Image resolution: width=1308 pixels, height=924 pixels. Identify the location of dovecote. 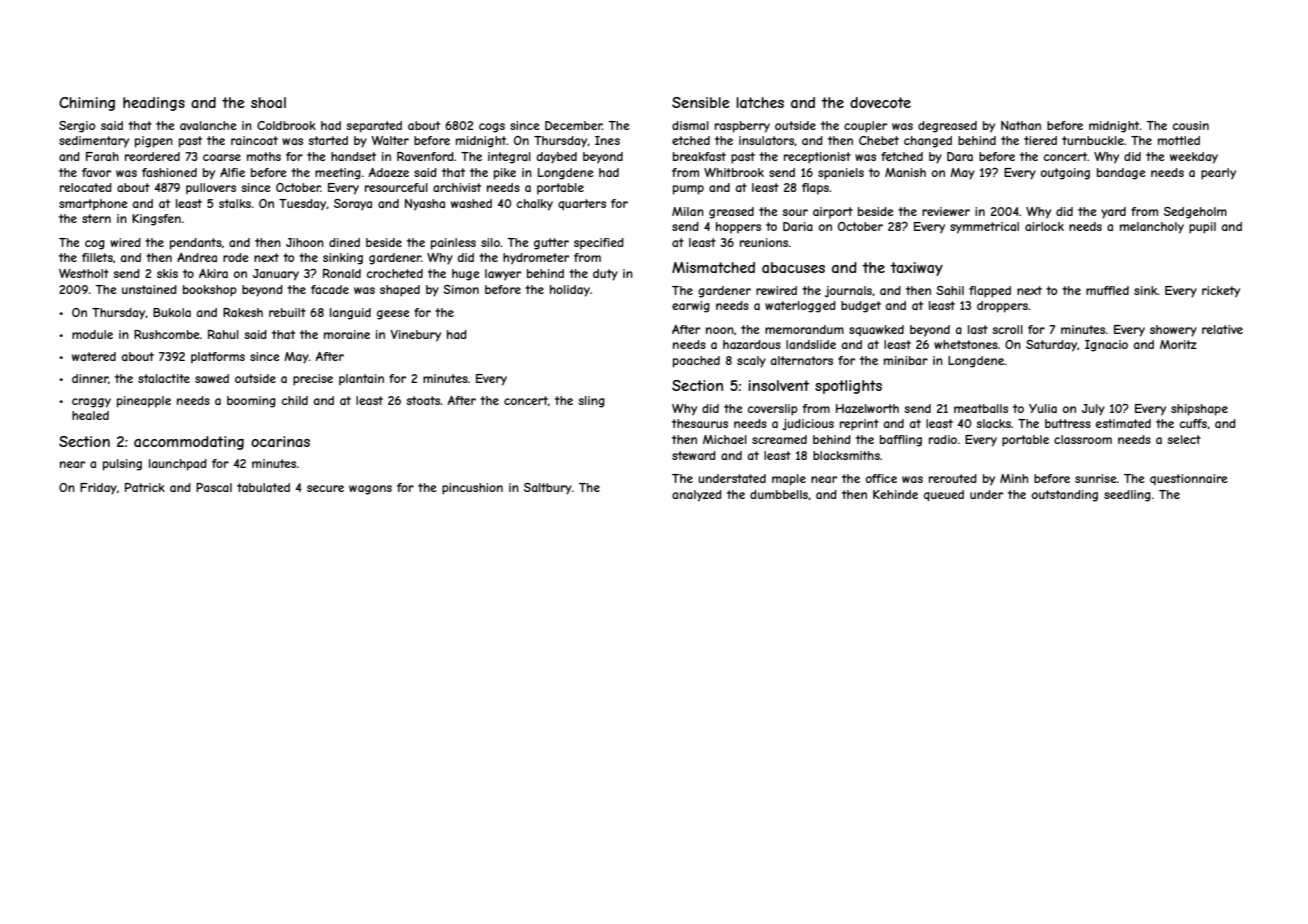
(880, 102).
